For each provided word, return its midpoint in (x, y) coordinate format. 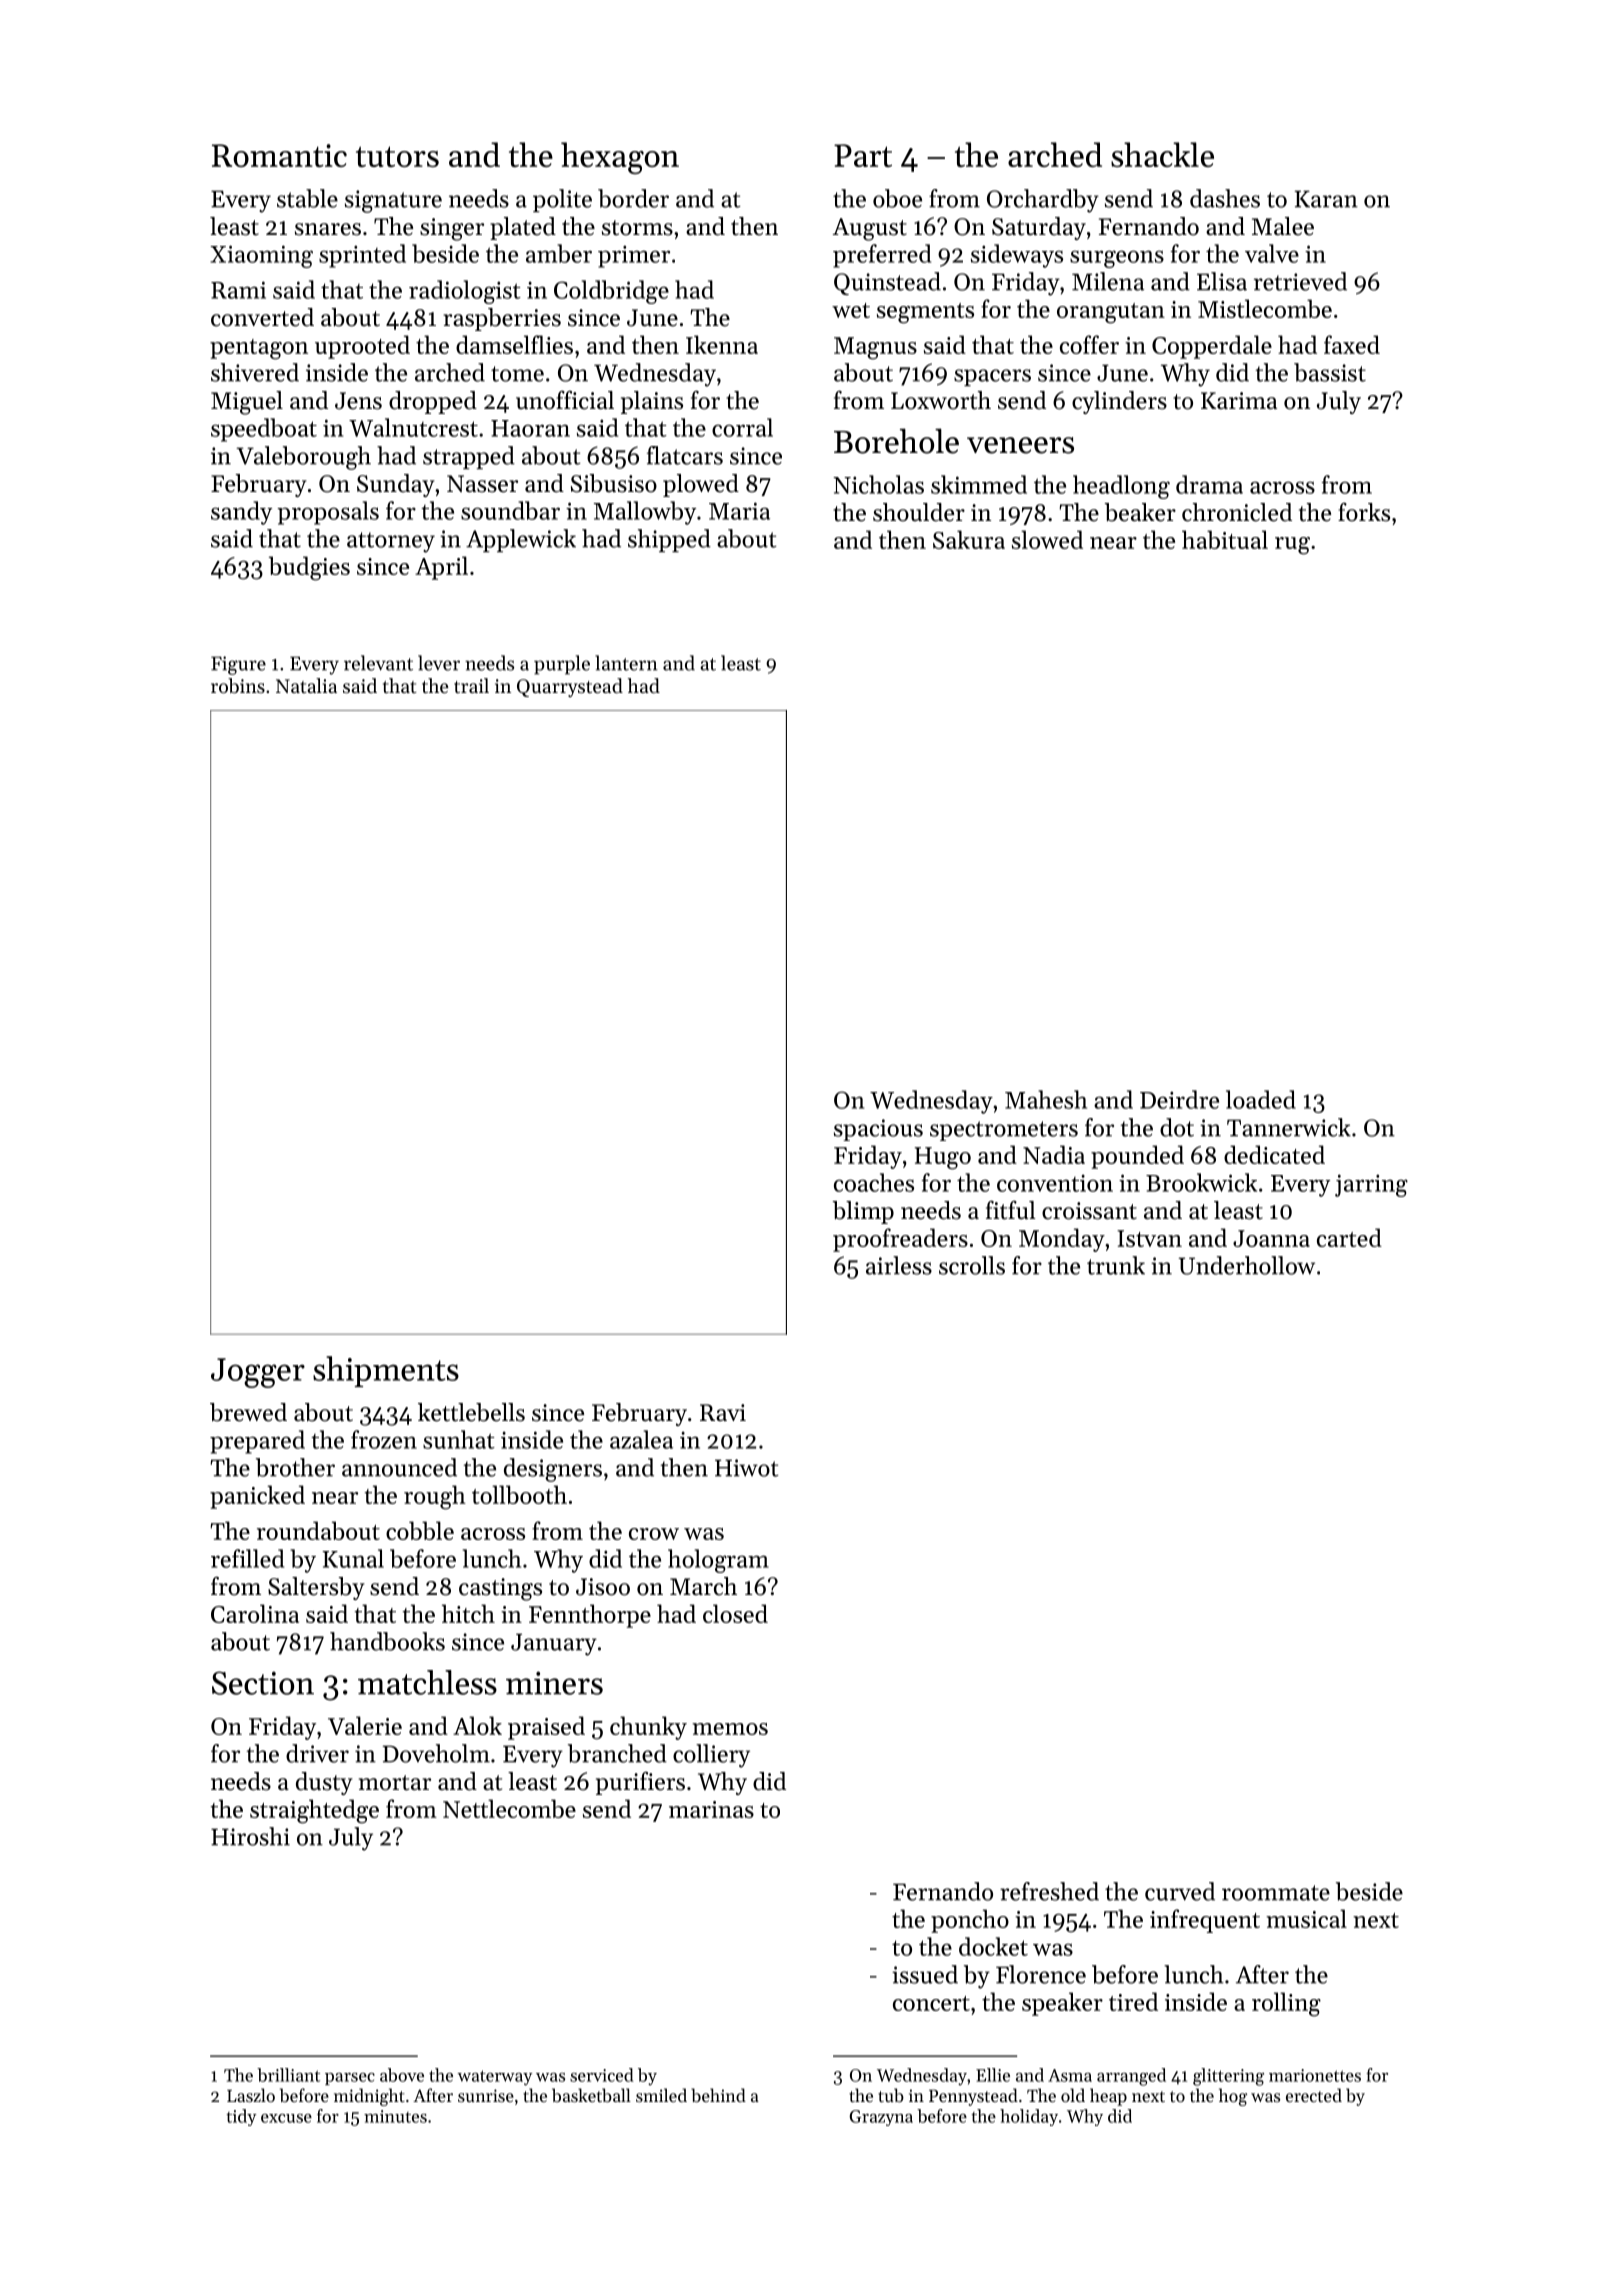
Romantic (279, 155)
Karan (1326, 199)
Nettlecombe (509, 1808)
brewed (248, 1412)
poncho (970, 1921)
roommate (1276, 1893)
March (703, 1586)
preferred (882, 256)
